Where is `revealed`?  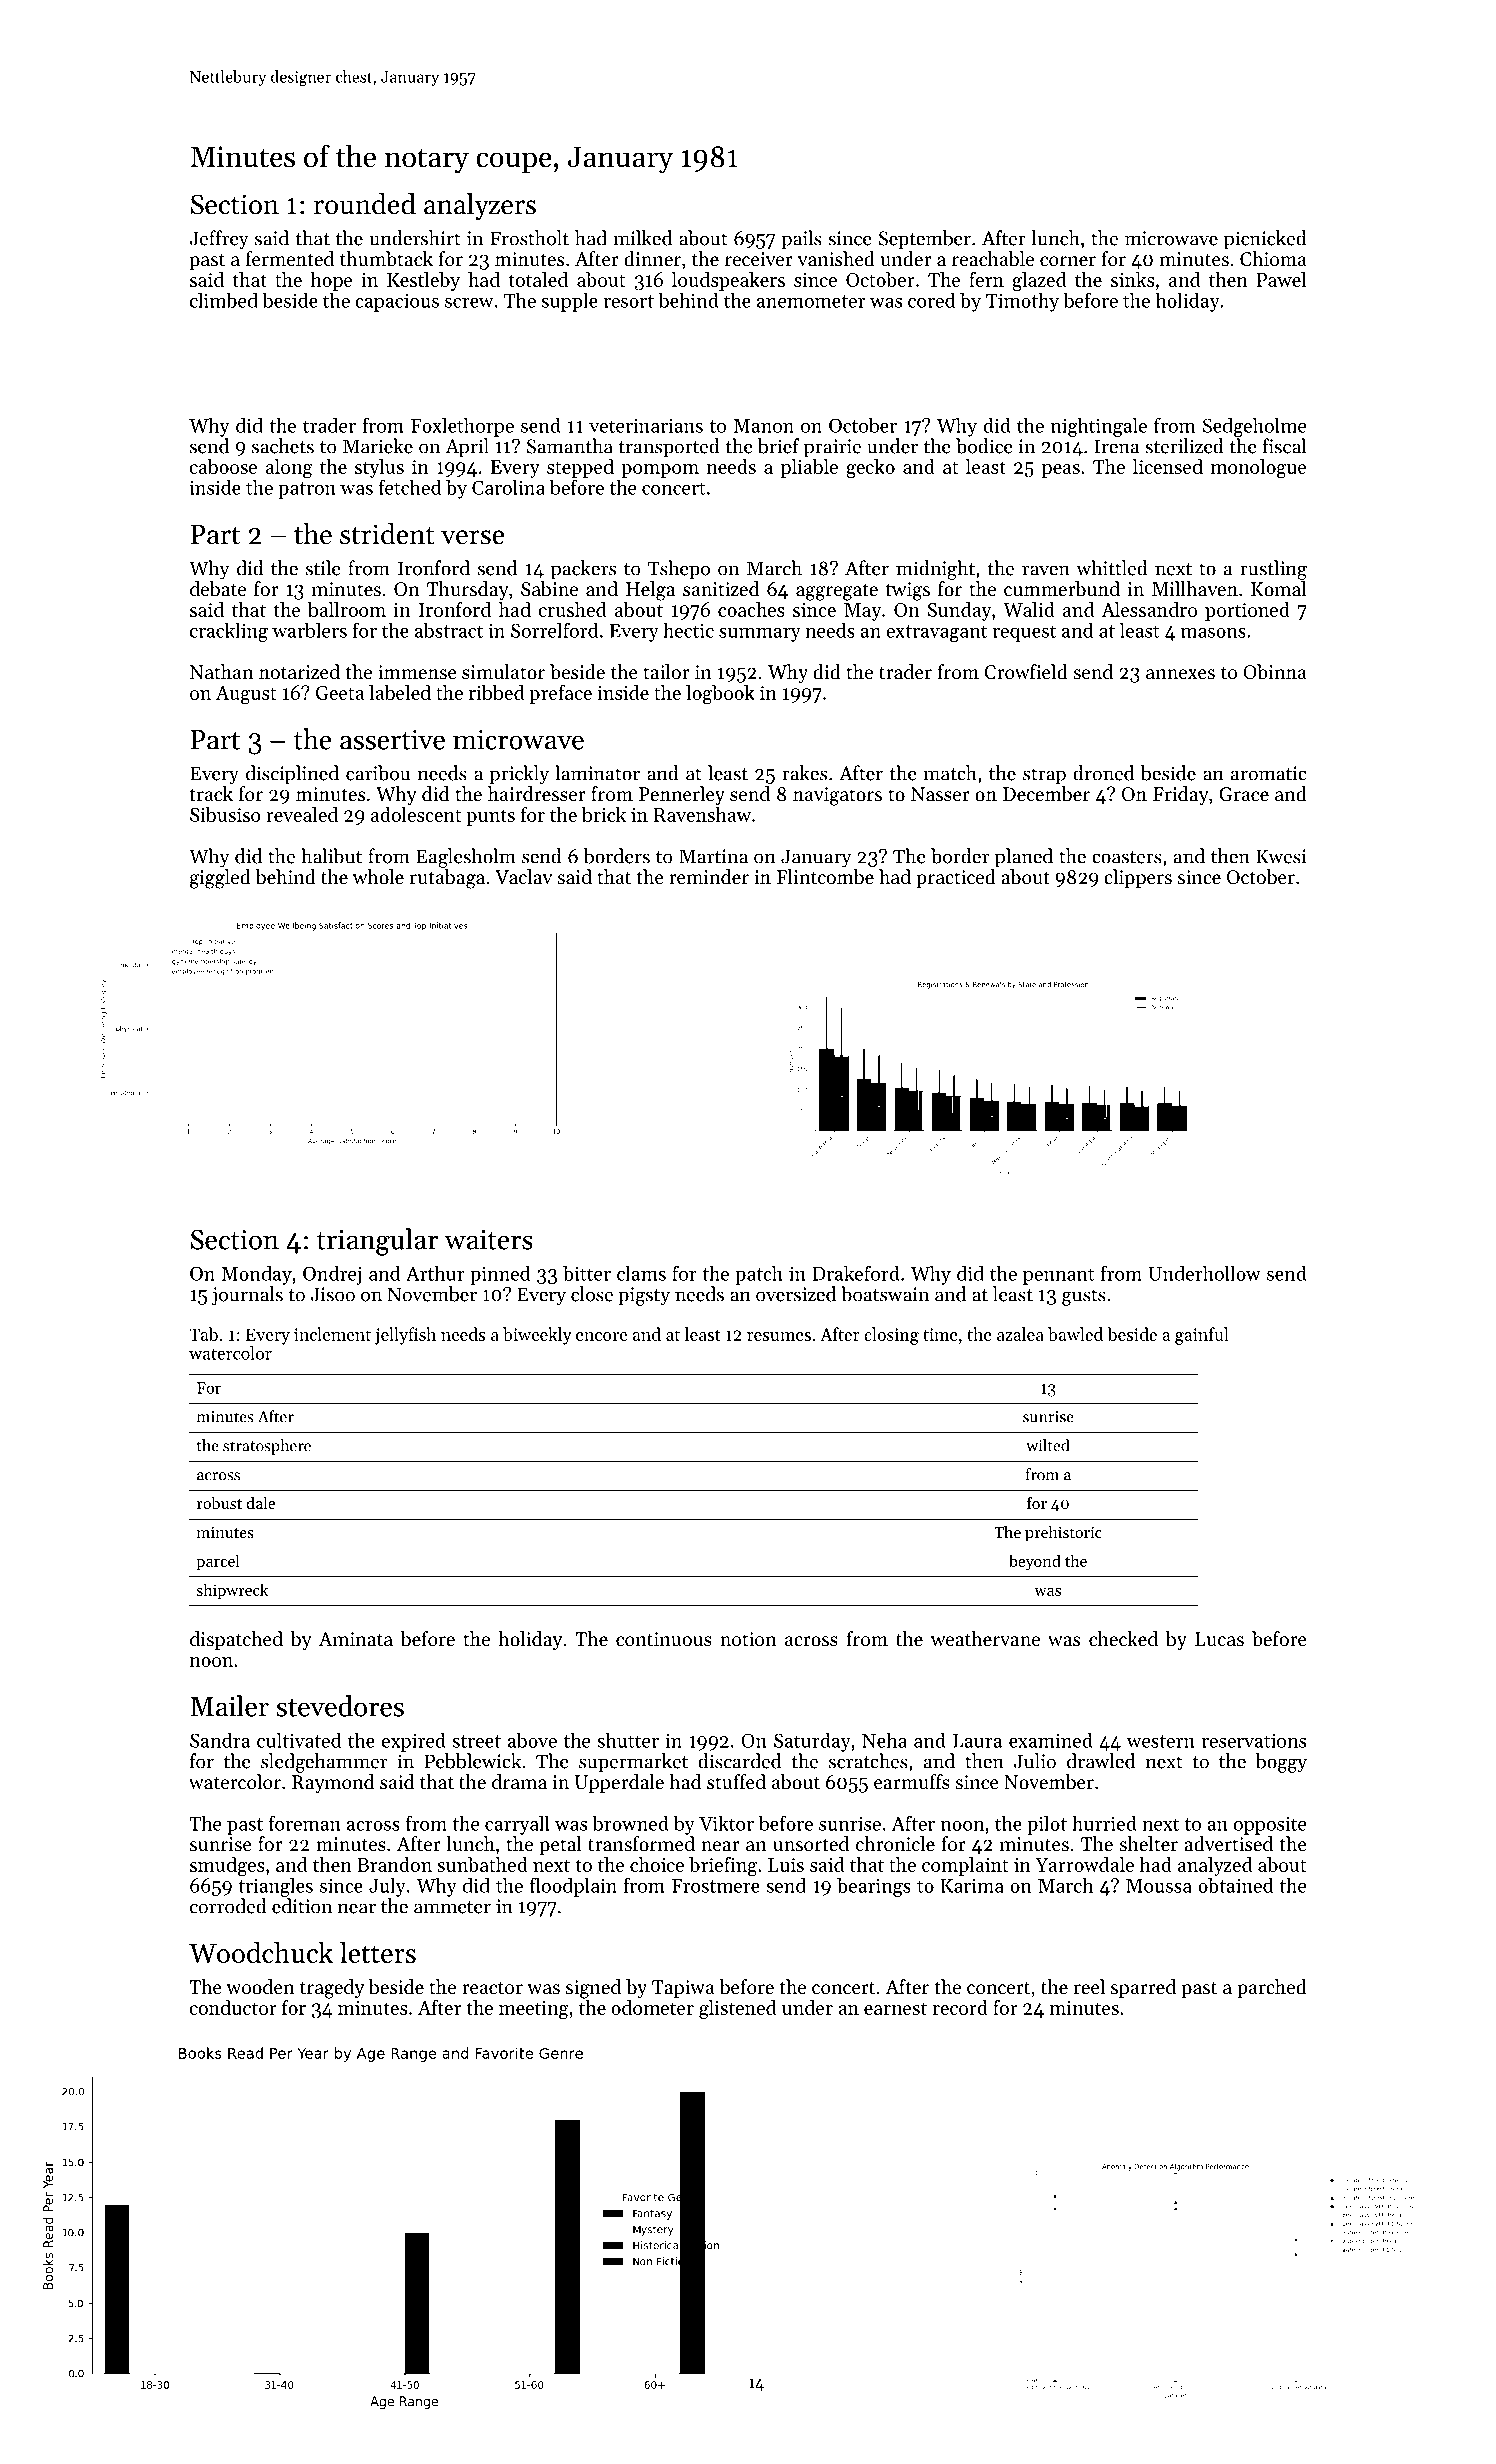
revealed is located at coordinates (302, 814).
